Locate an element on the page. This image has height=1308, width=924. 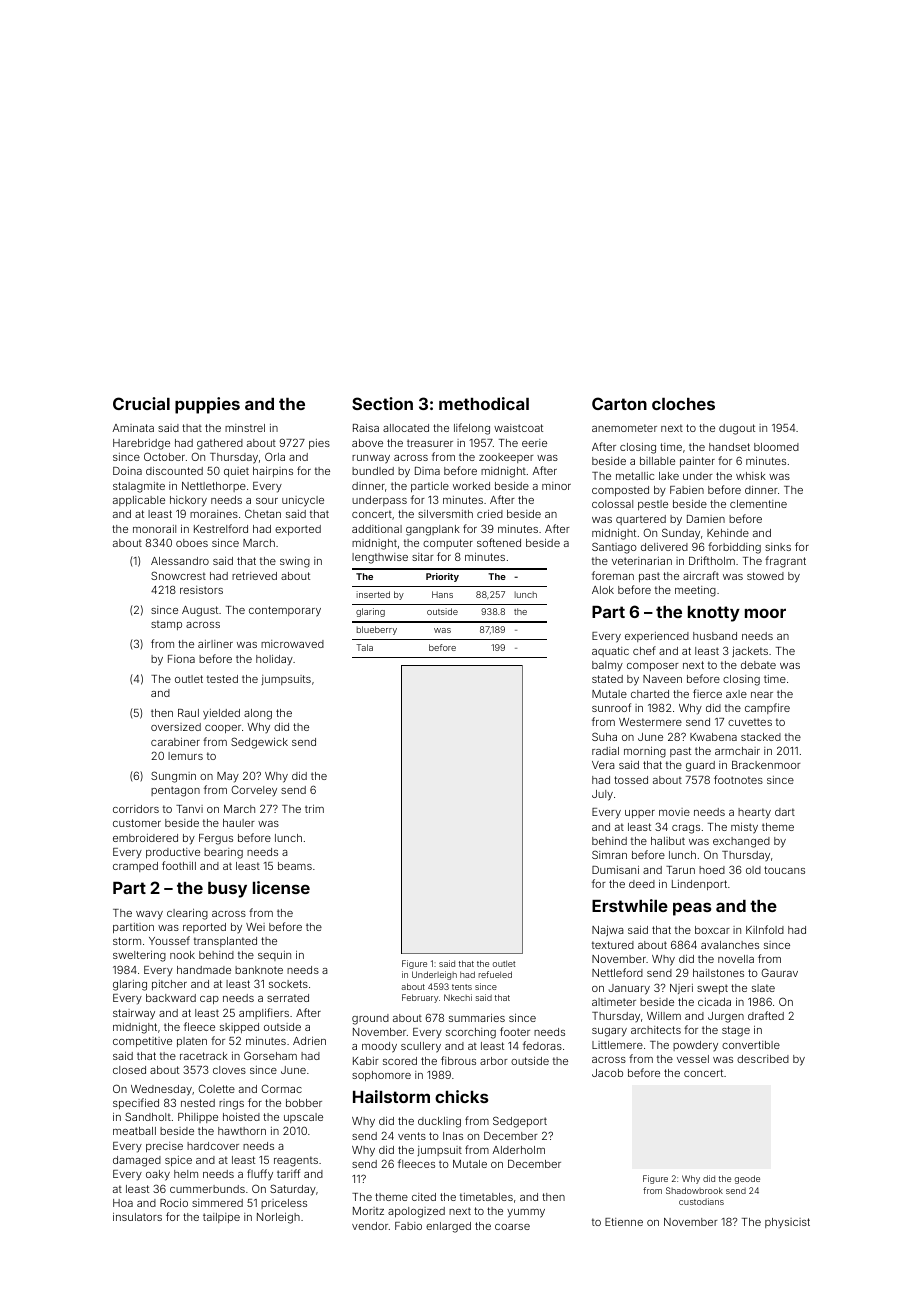
methodical is located at coordinates (484, 403).
